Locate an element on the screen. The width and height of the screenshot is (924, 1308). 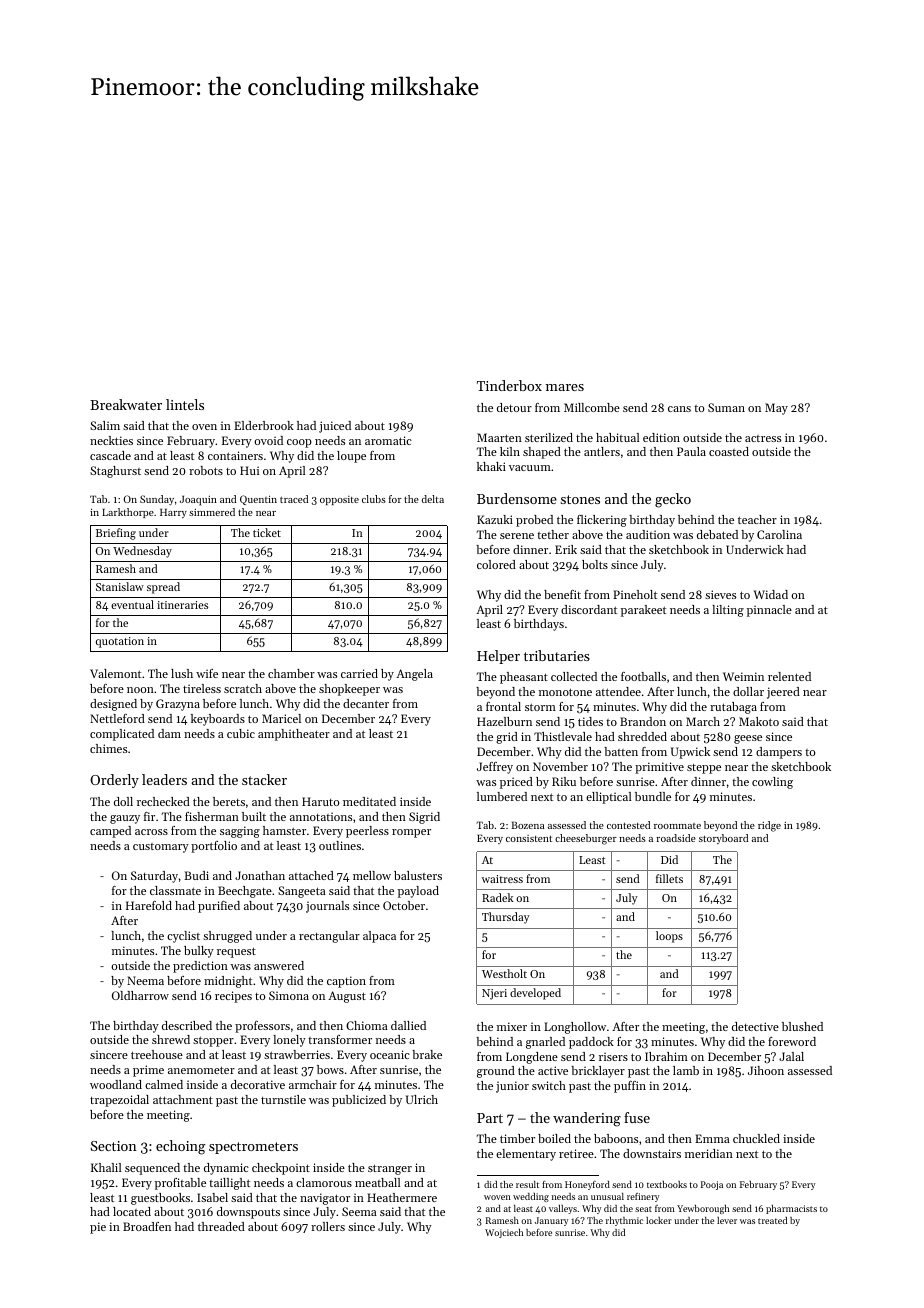
roommate is located at coordinates (677, 826).
